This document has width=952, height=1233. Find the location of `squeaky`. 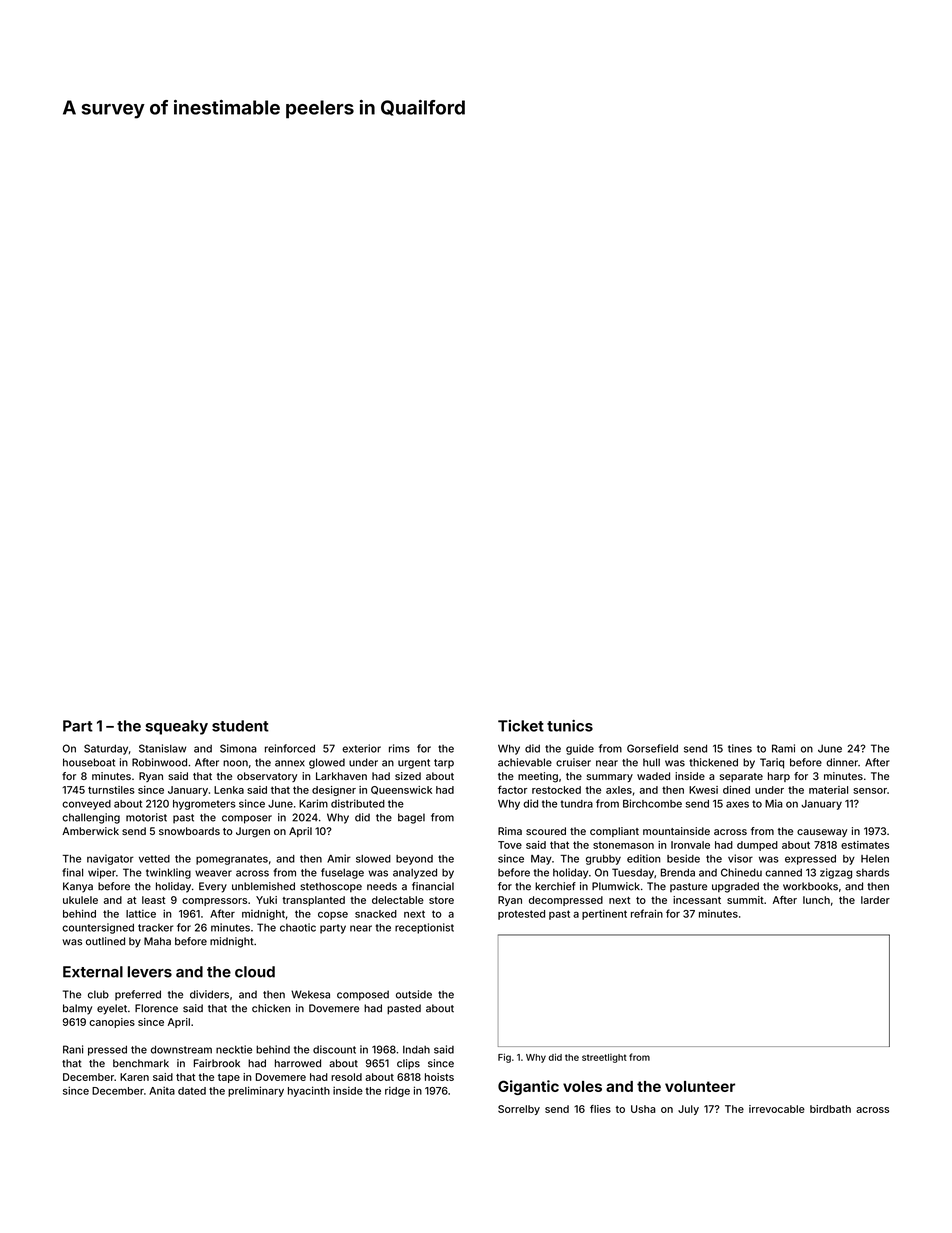

squeaky is located at coordinates (176, 727).
